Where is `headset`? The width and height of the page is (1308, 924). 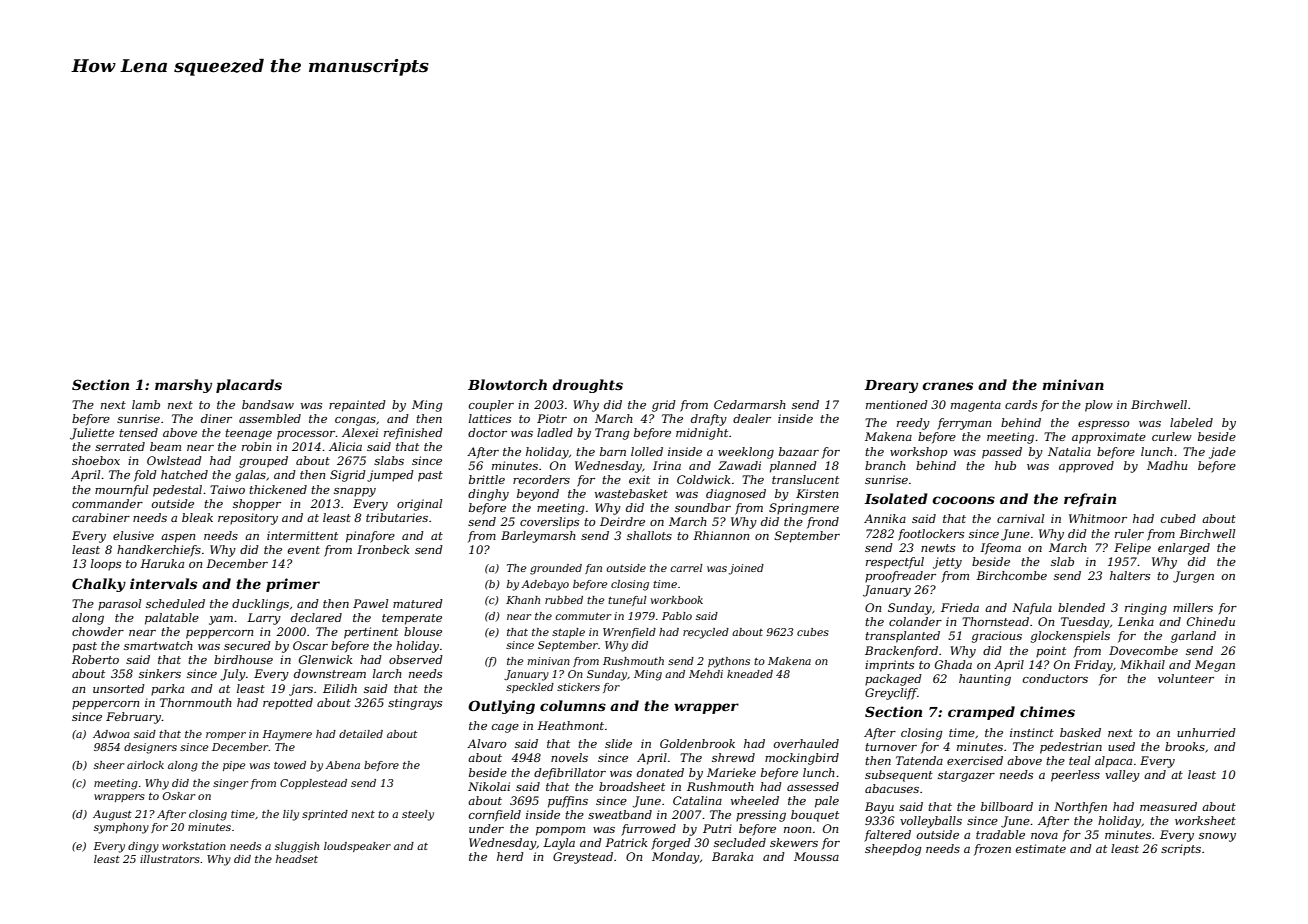 headset is located at coordinates (297, 859).
